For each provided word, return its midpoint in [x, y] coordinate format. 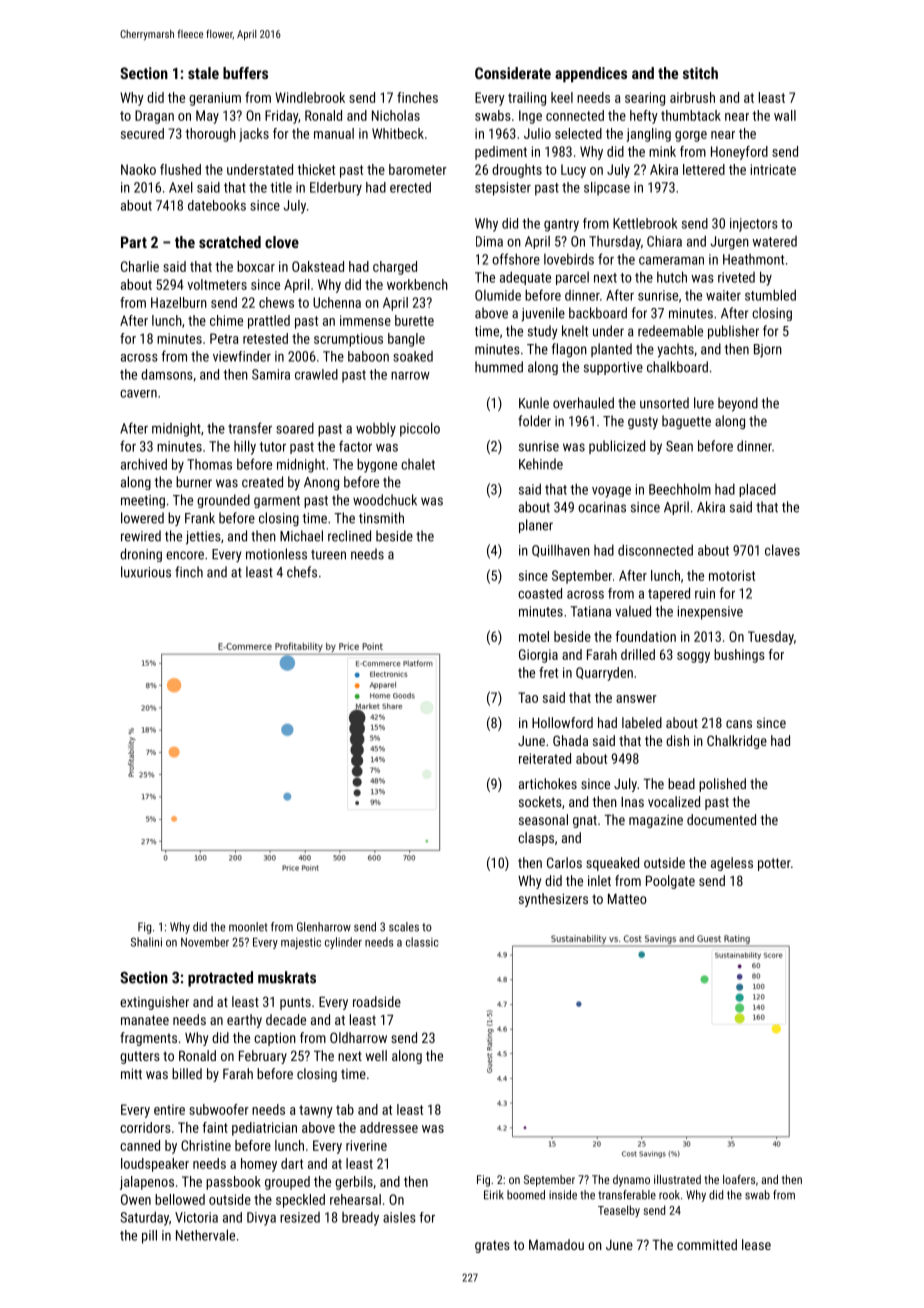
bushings [739, 656]
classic [422, 942]
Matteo [627, 899]
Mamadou [556, 1244]
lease [756, 1244]
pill [149, 1237]
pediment [501, 153]
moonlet [248, 927]
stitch [700, 73]
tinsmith [381, 518]
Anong [321, 483]
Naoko [138, 169]
